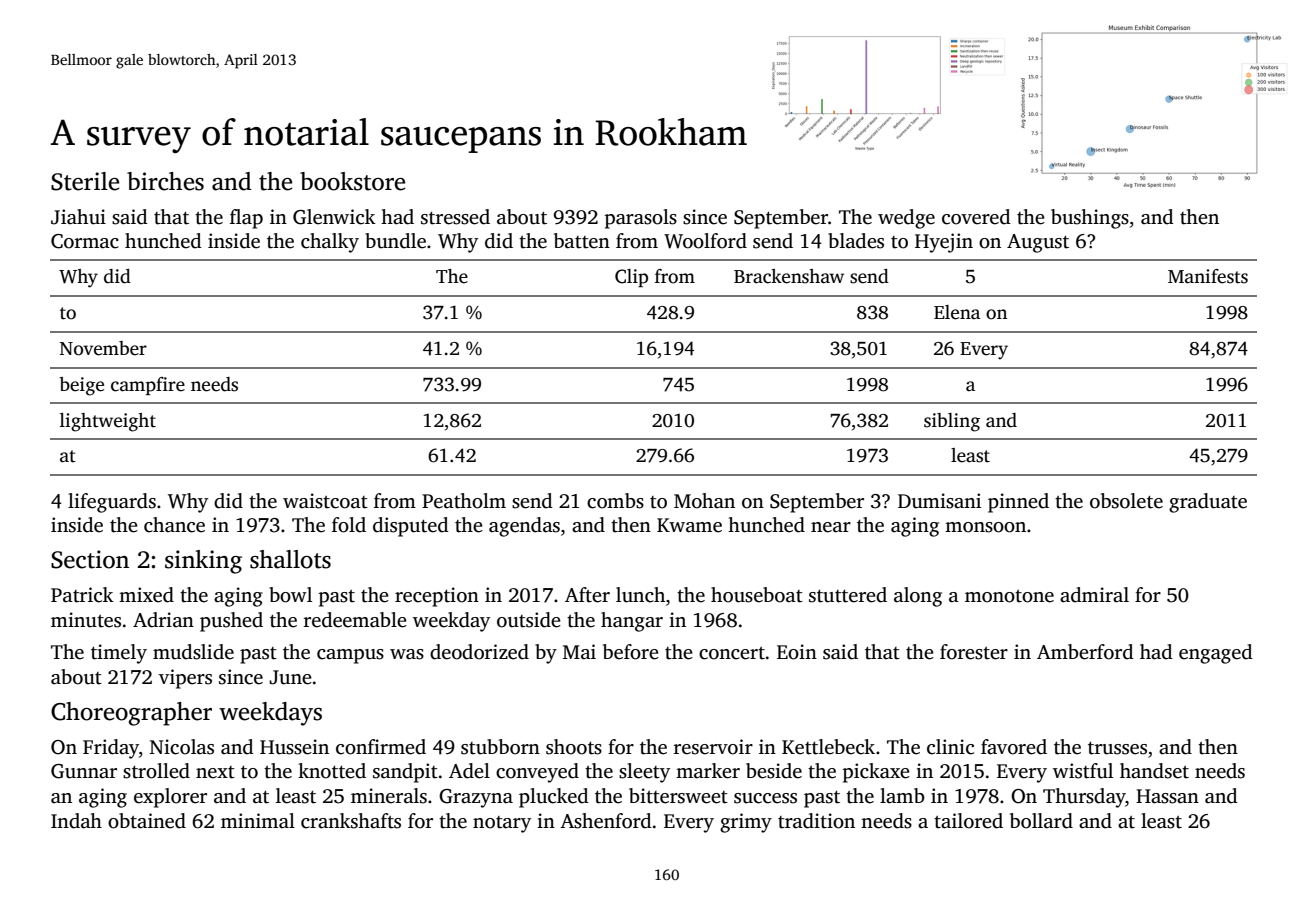 The width and height of the screenshot is (1308, 924). I want to click on Cormac, so click(85, 241).
